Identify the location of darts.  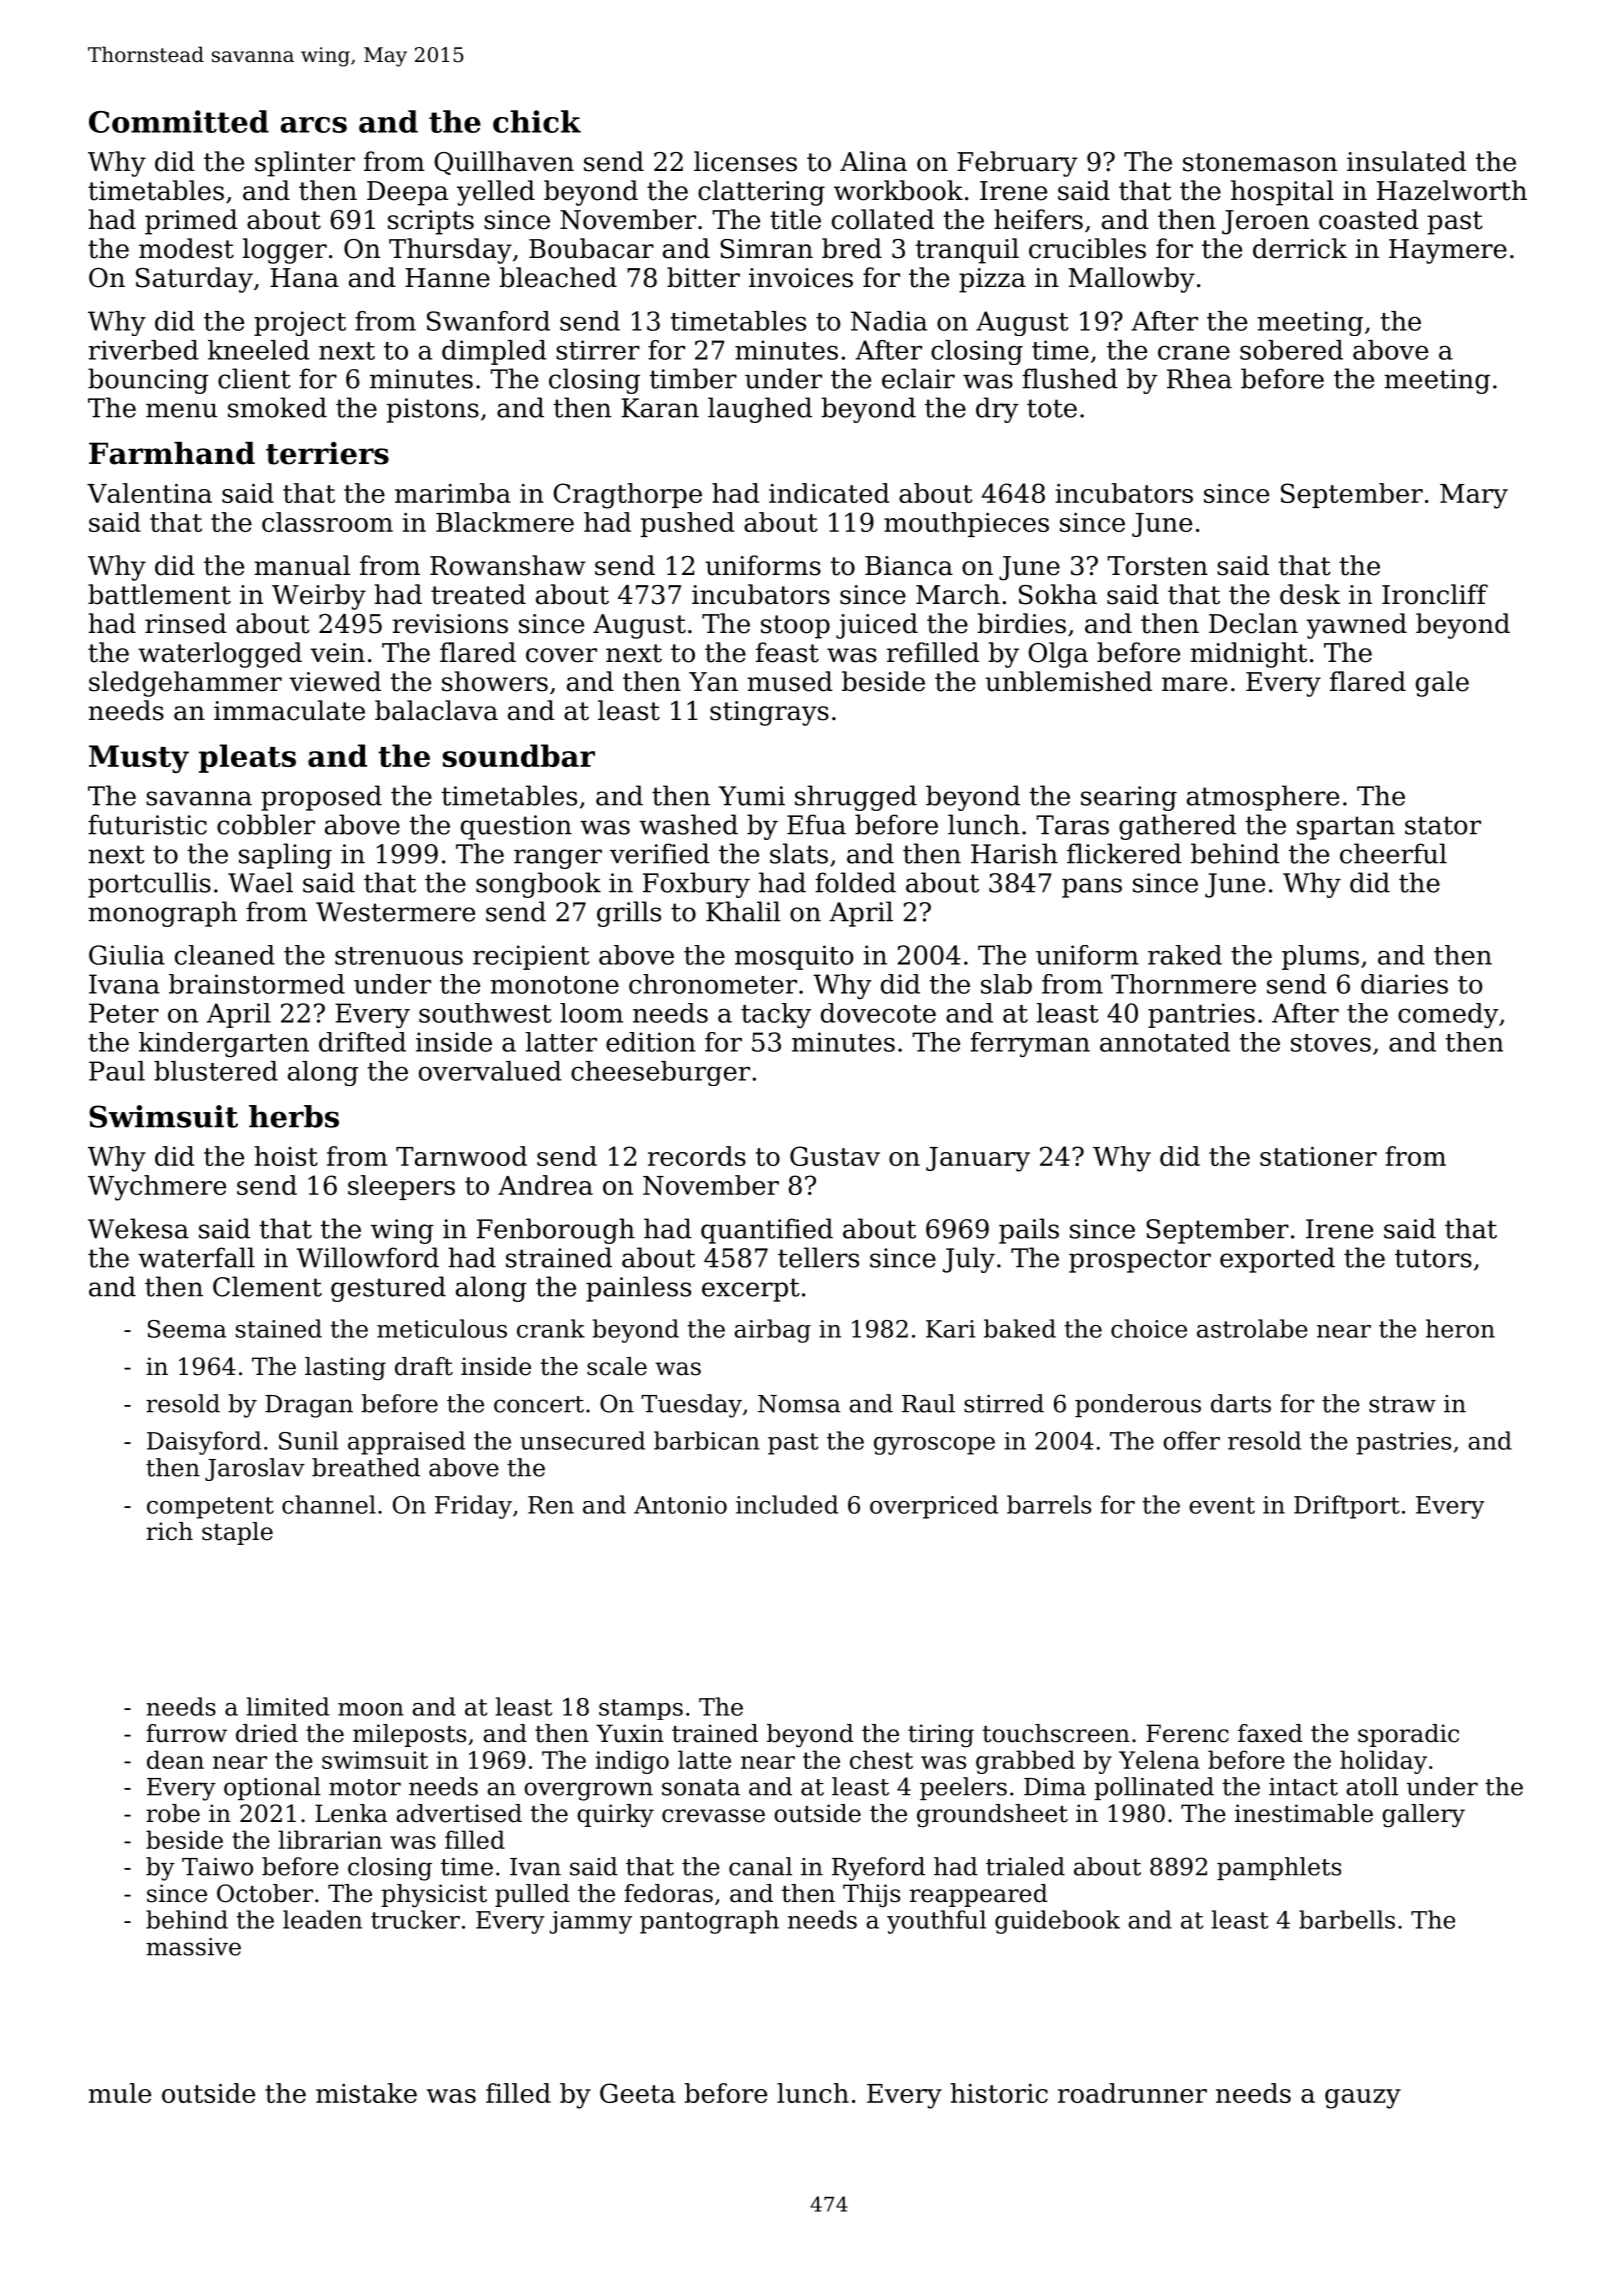
(1241, 1403).
